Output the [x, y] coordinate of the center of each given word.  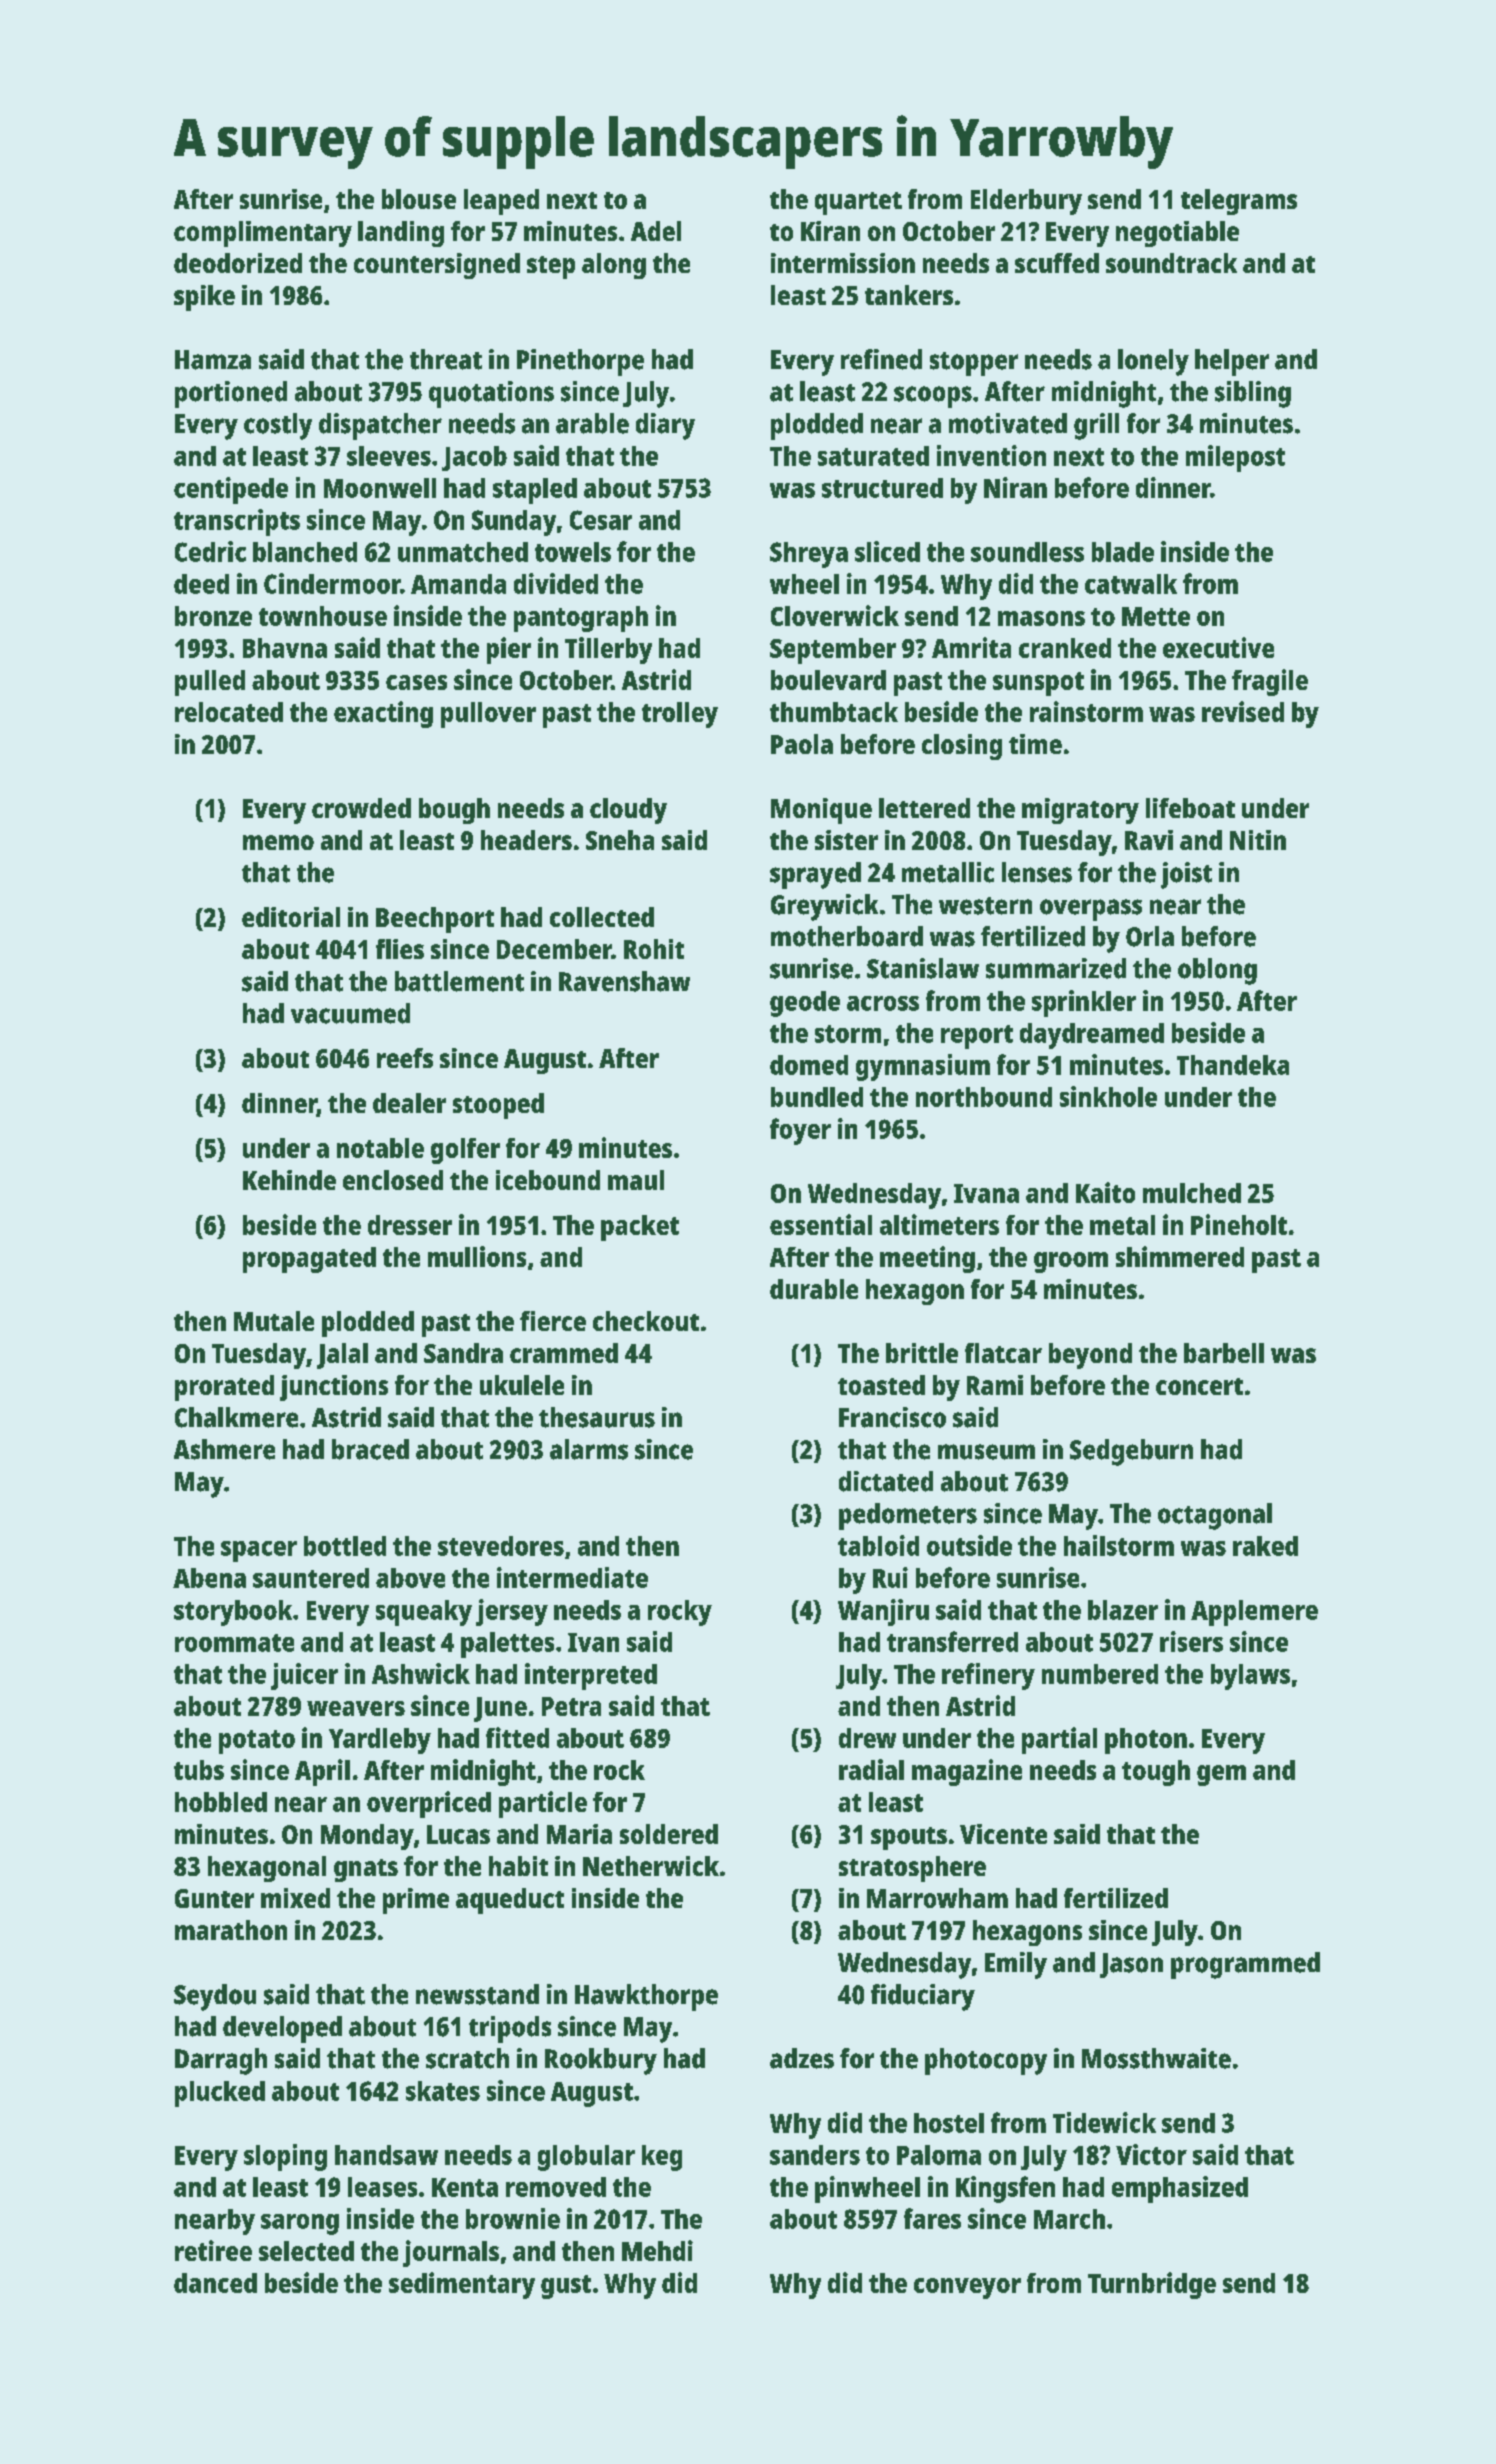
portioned [231, 394]
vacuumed [350, 1013]
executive [1218, 647]
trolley [680, 715]
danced [215, 2283]
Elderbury [1026, 202]
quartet [858, 203]
